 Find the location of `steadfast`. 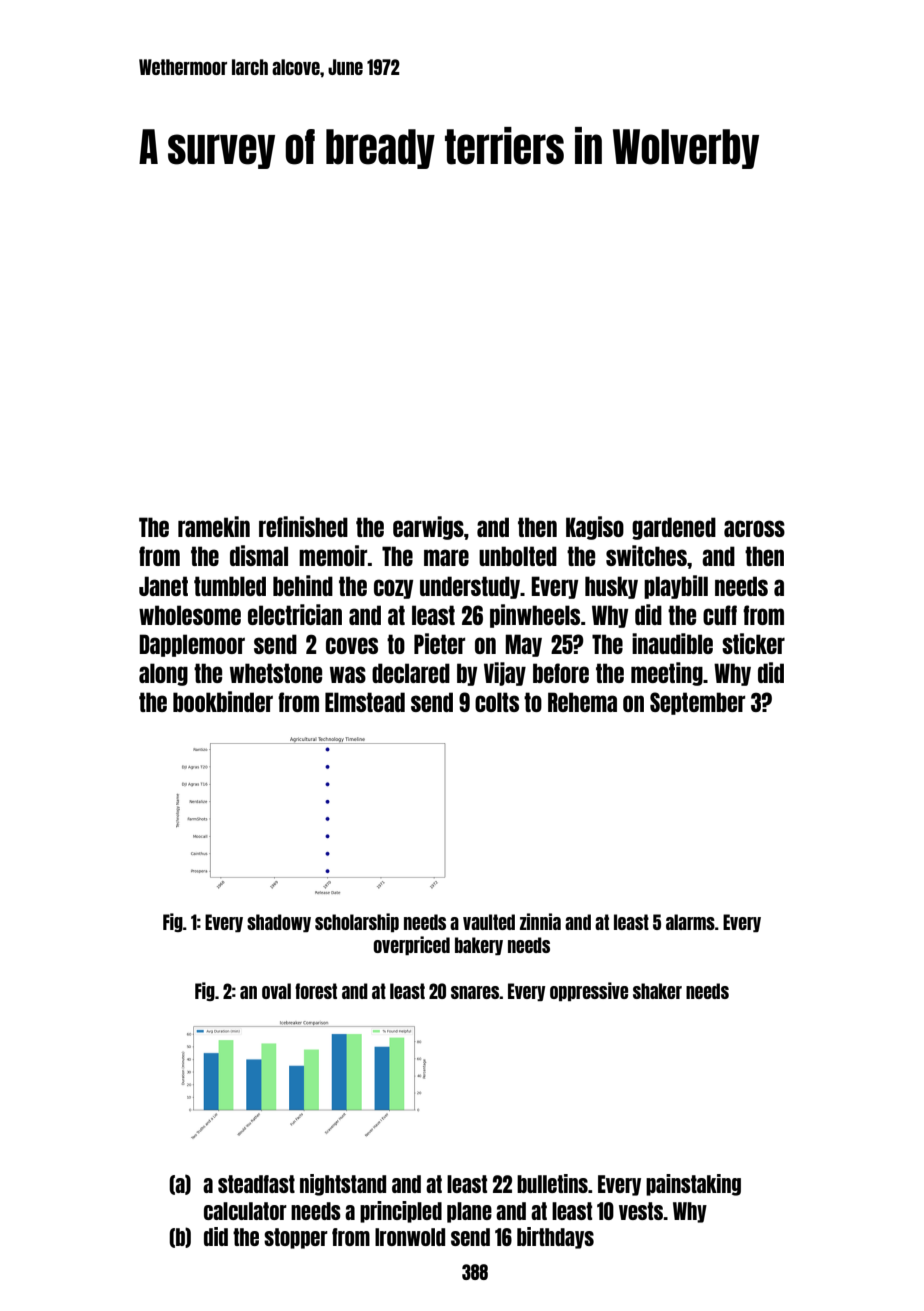

steadfast is located at coordinates (256, 1184).
